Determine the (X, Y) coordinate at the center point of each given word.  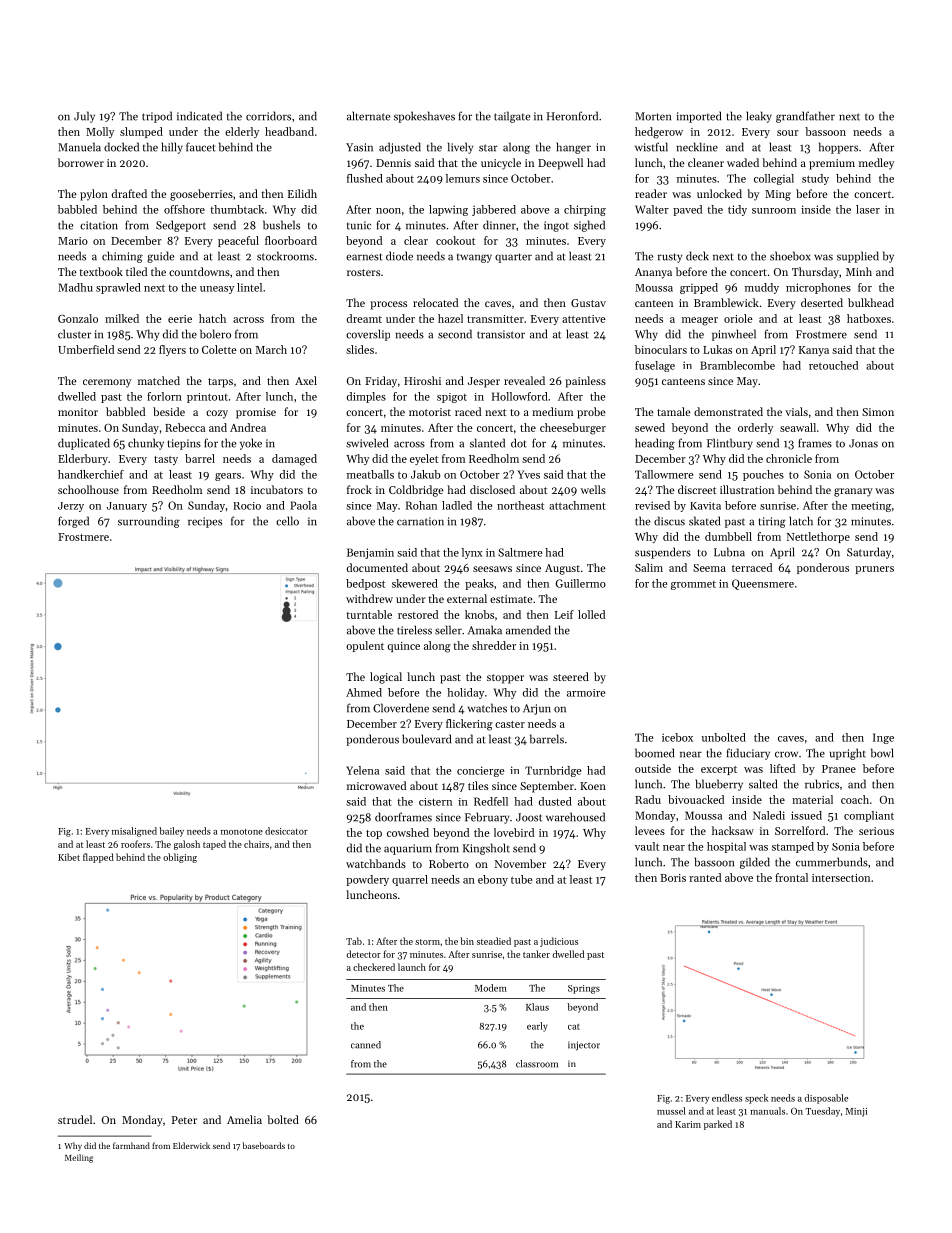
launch (412, 967)
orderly (755, 428)
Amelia (244, 1119)
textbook (101, 271)
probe (591, 413)
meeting (871, 507)
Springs (584, 989)
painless (585, 382)
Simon (878, 412)
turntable (369, 614)
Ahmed (364, 692)
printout (207, 398)
